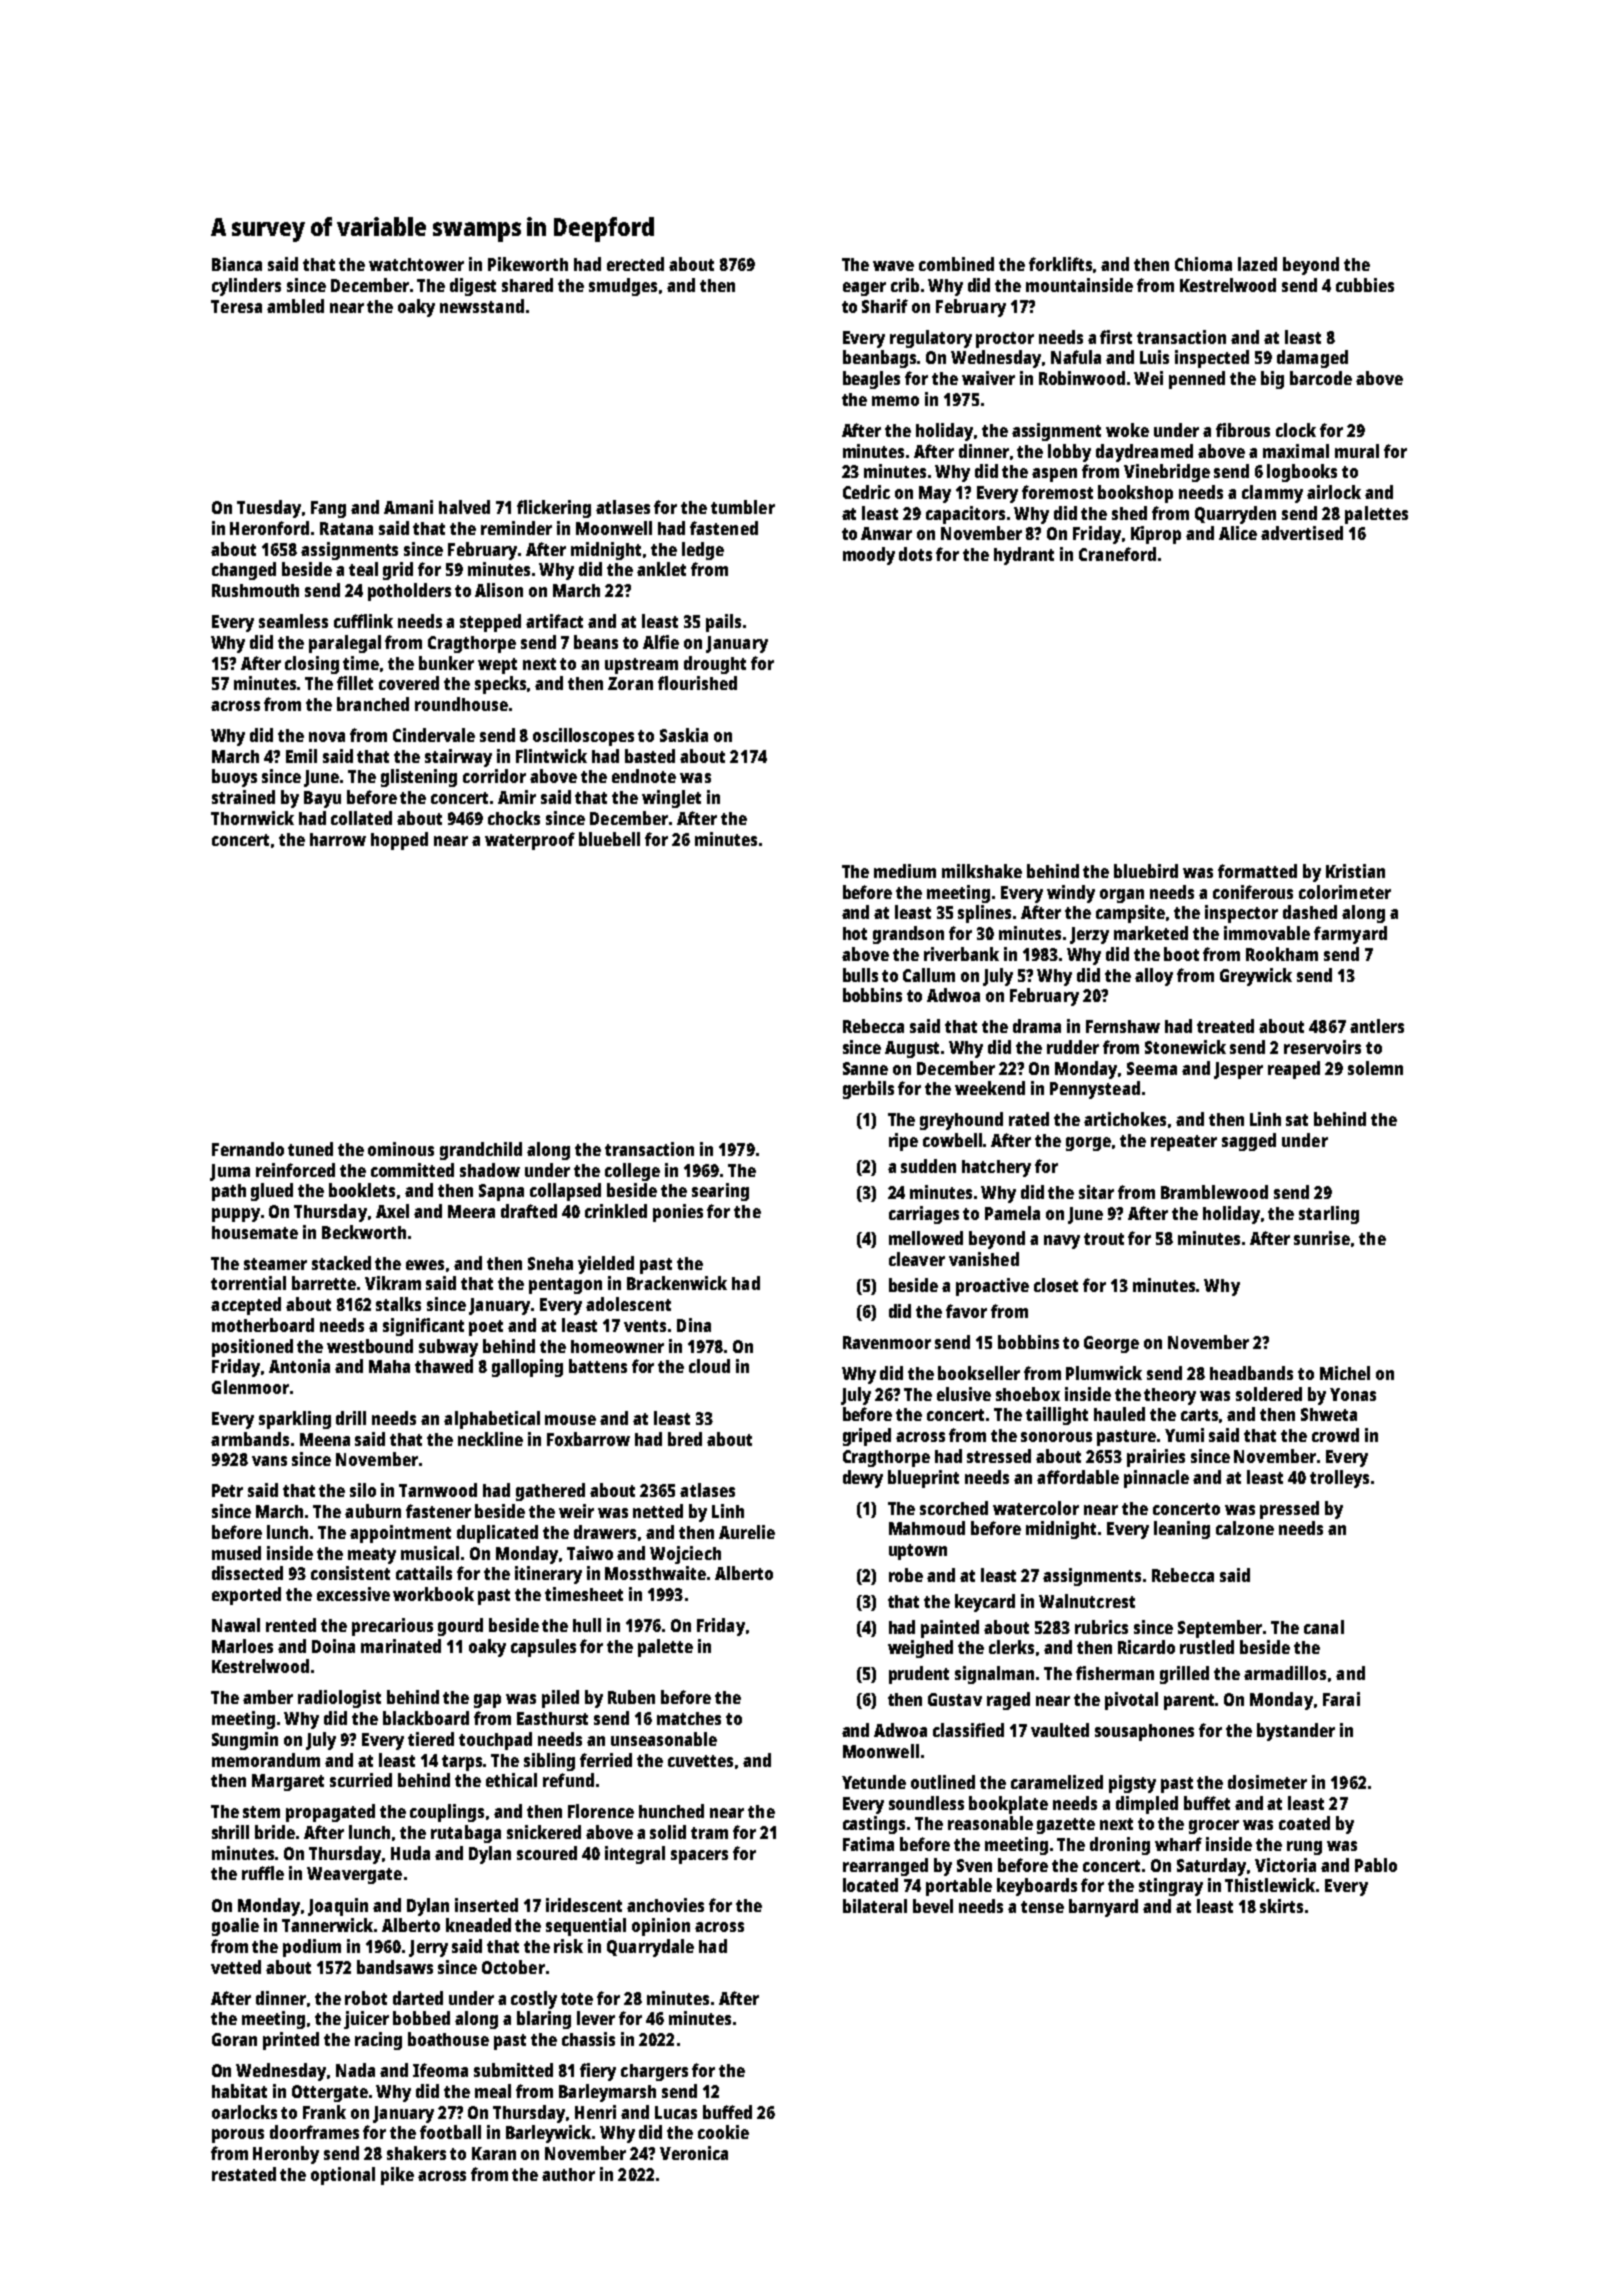  I want to click on strained, so click(243, 797).
